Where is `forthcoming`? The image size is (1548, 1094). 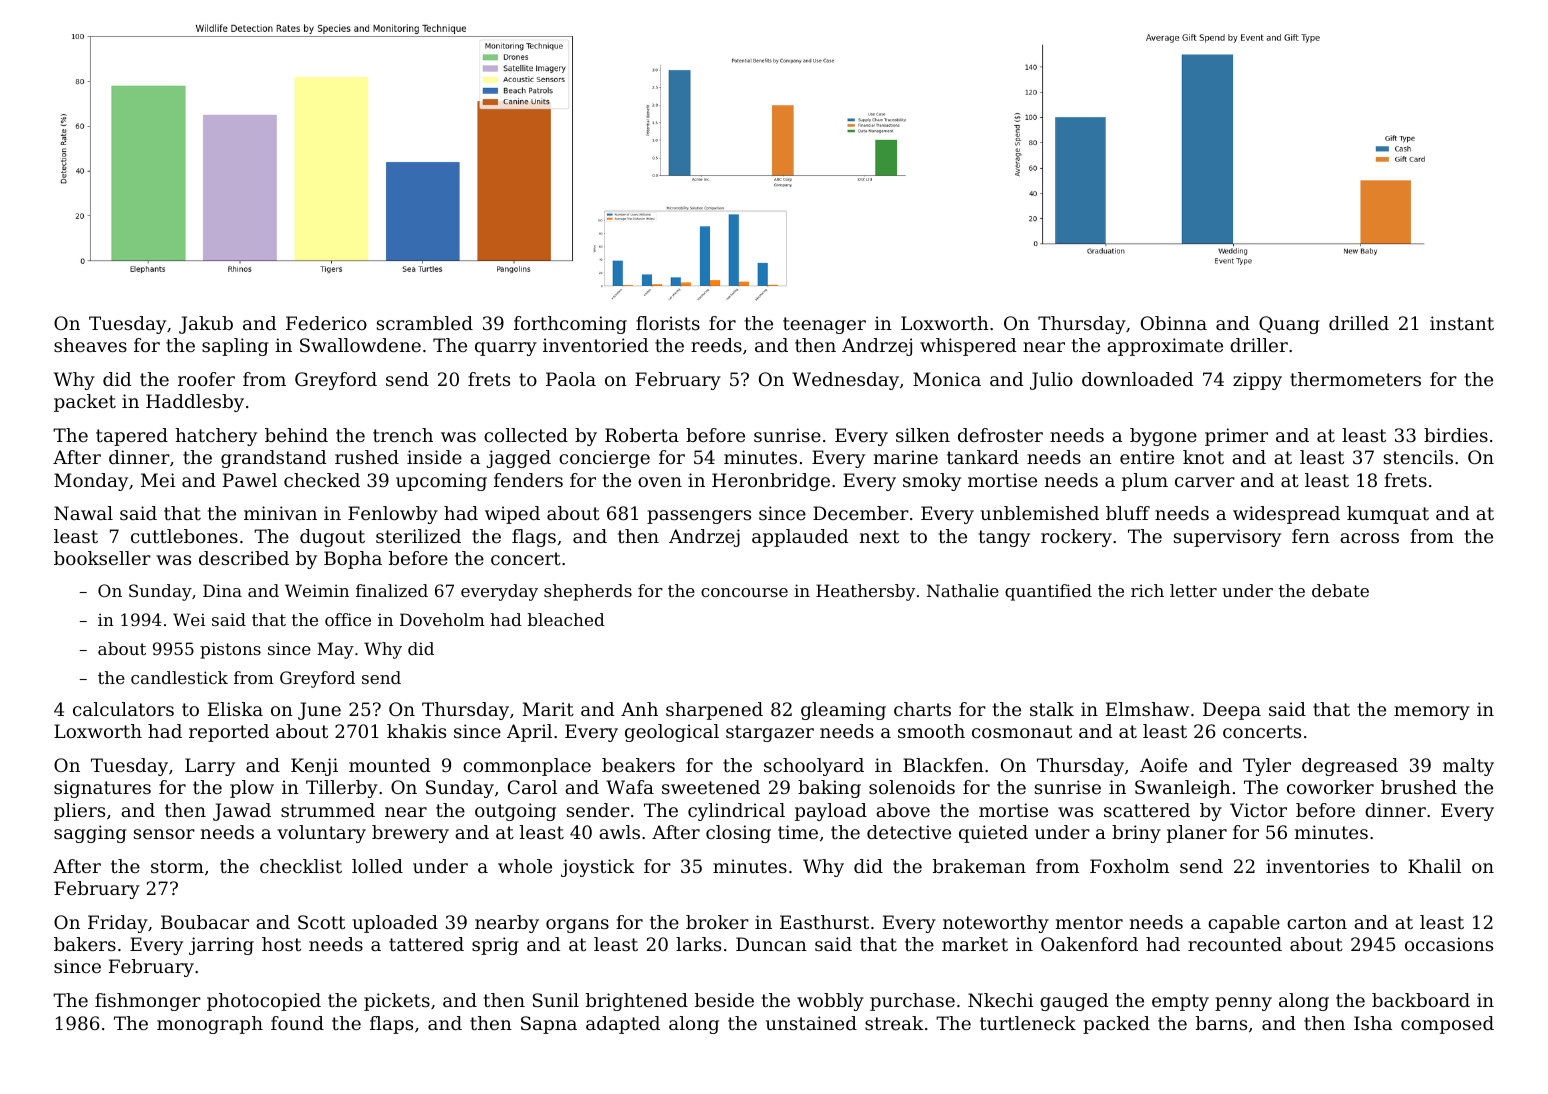 forthcoming is located at coordinates (570, 325).
